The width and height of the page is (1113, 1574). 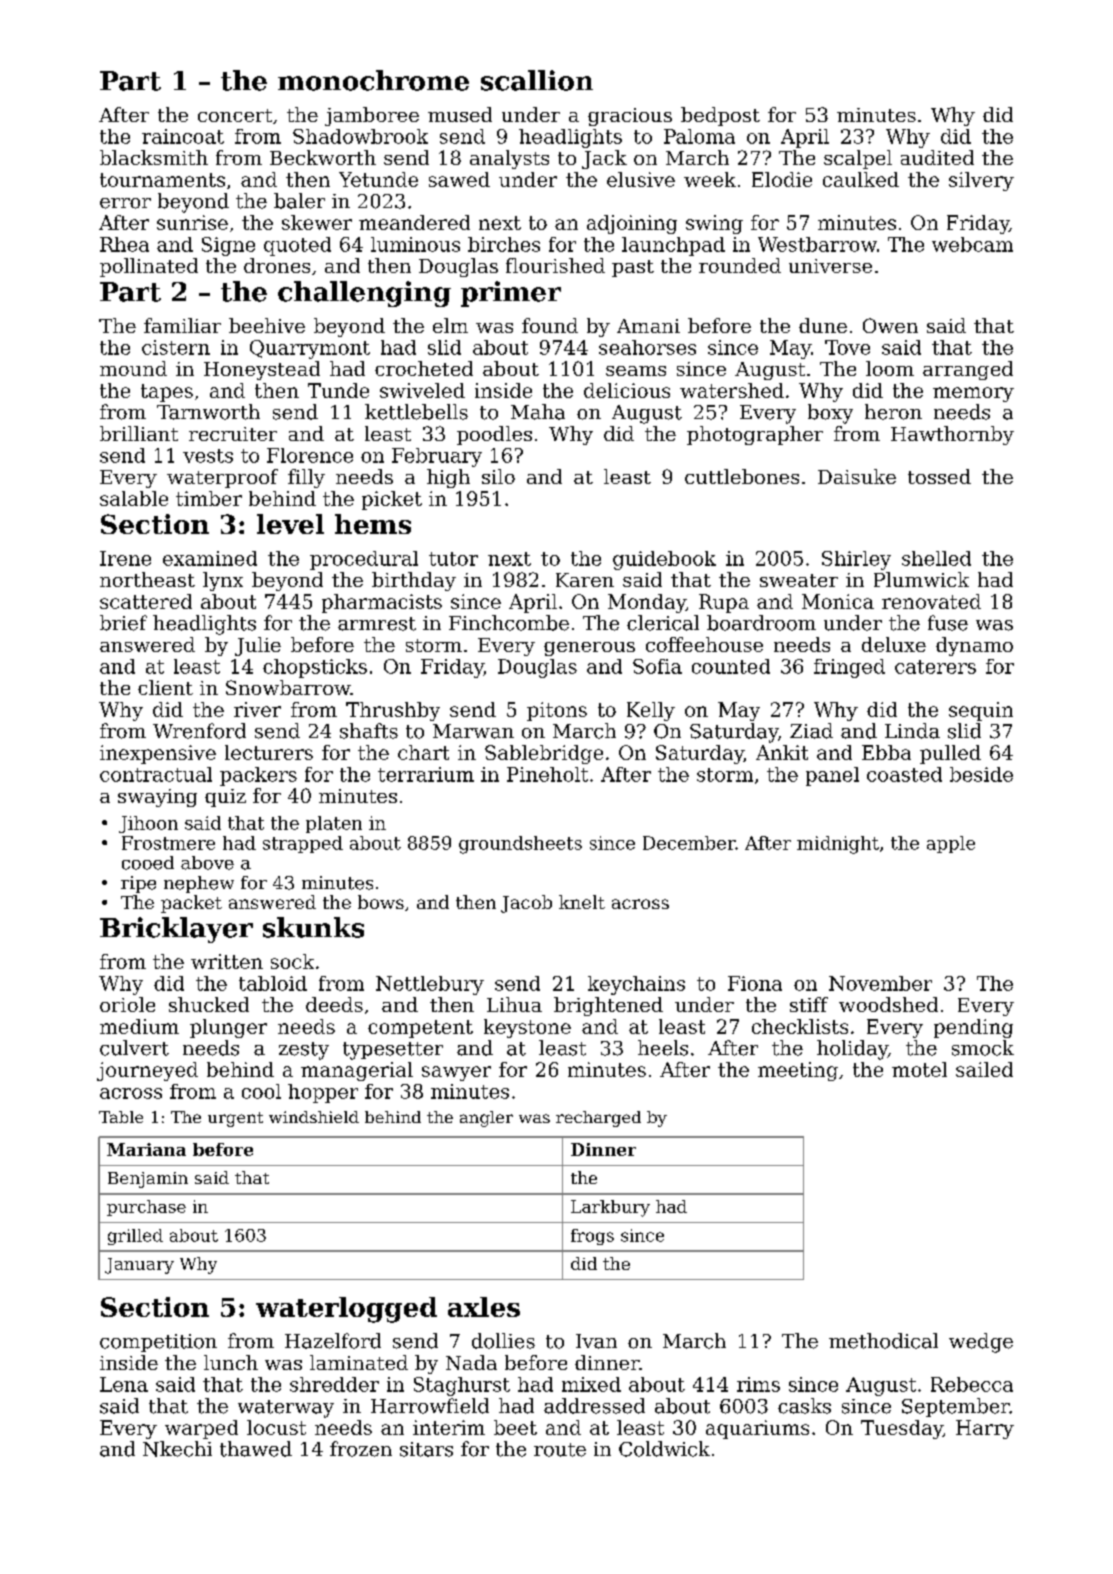 What do you see at coordinates (648, 326) in the page?
I see `Amani` at bounding box center [648, 326].
